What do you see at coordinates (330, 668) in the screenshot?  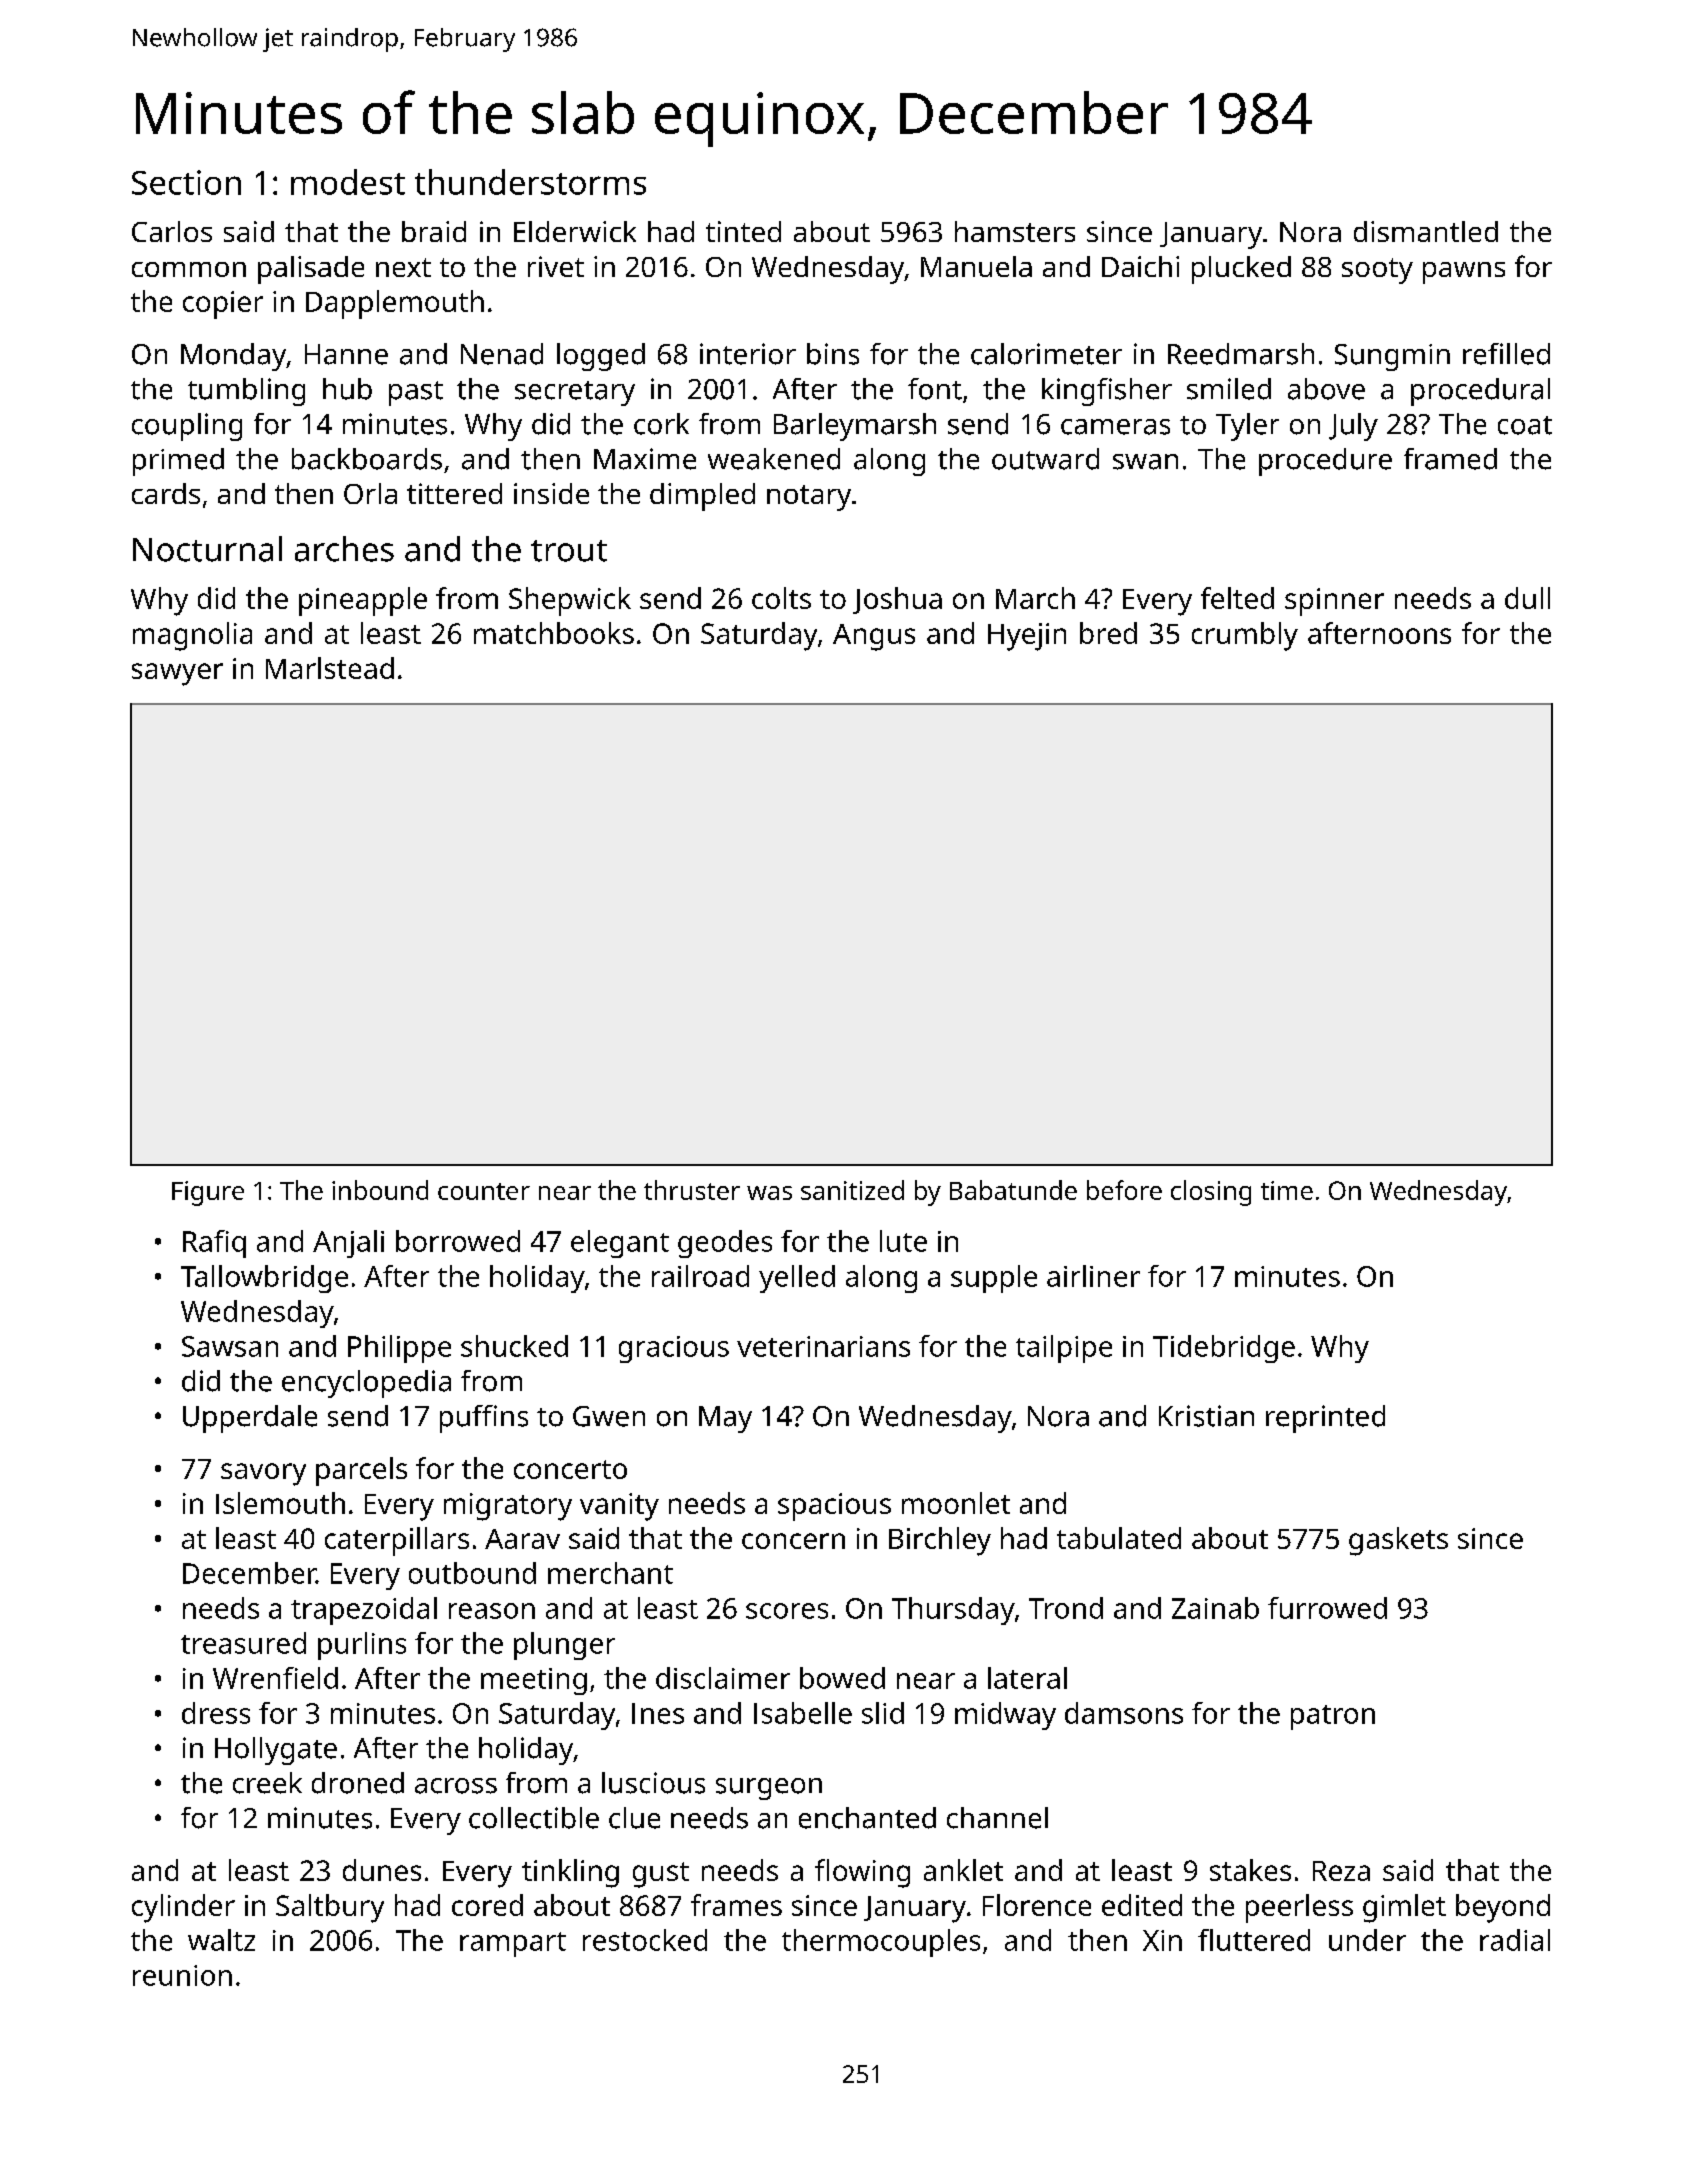 I see `Marlstead` at bounding box center [330, 668].
